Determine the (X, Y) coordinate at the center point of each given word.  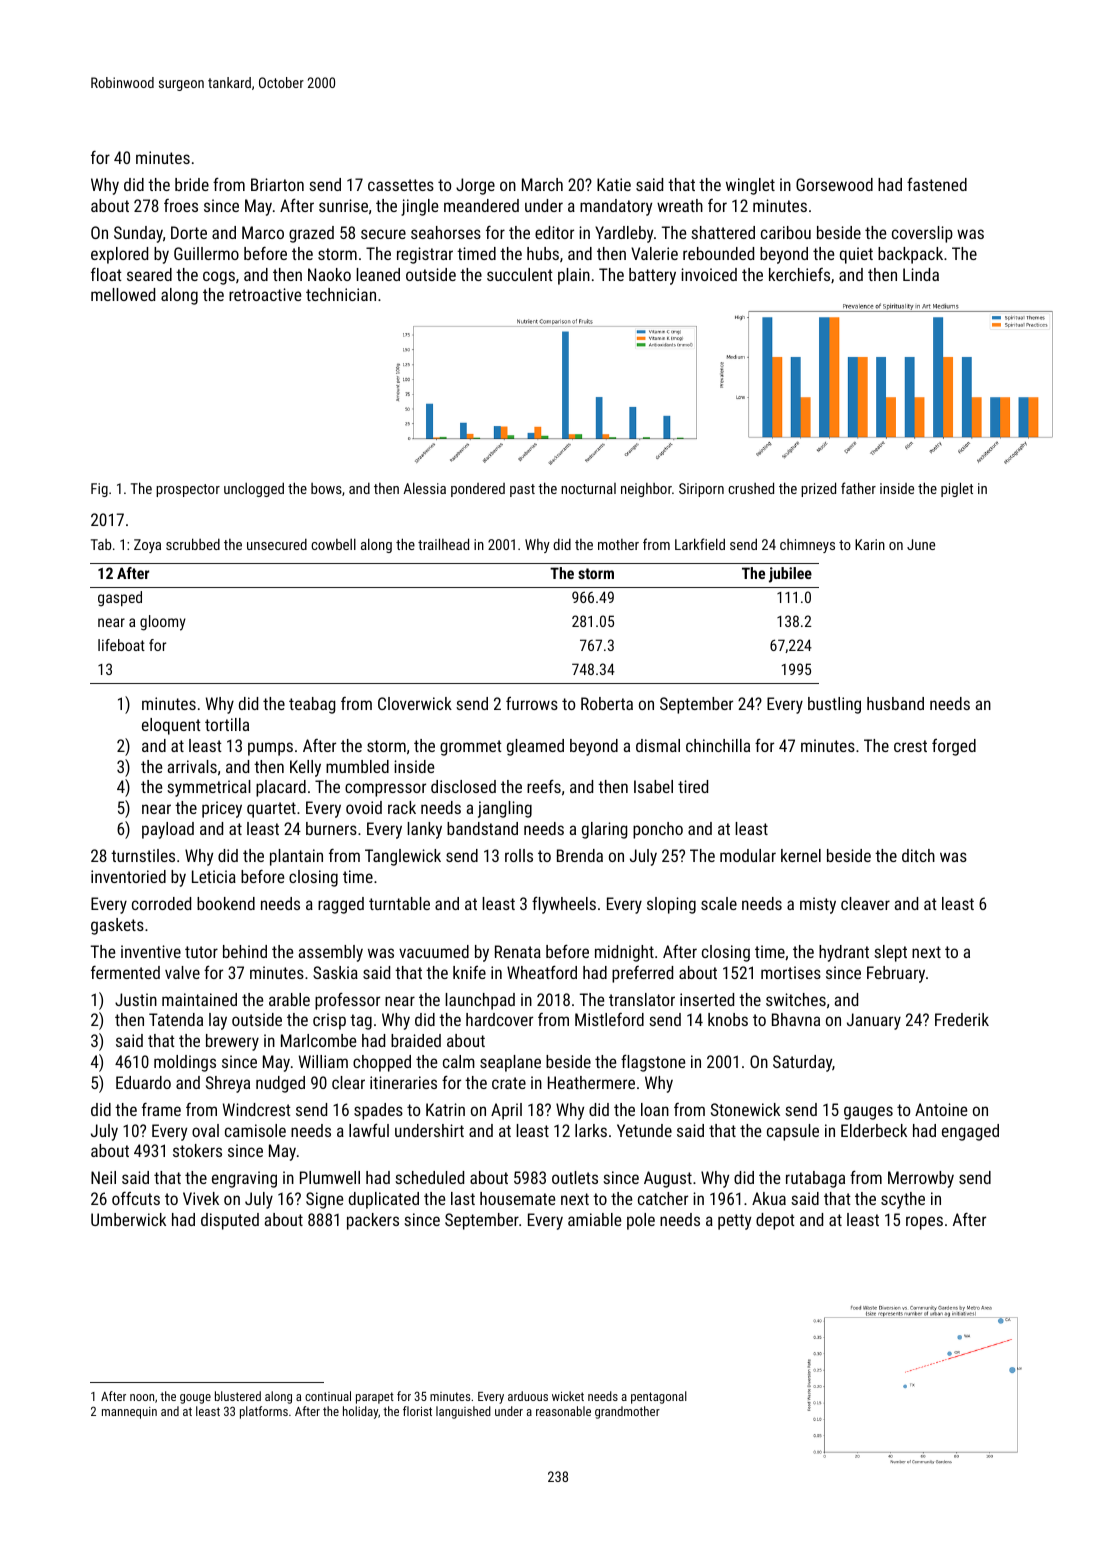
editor (554, 232)
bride (192, 184)
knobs (728, 1019)
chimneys (807, 546)
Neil (103, 1177)
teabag (312, 705)
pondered (478, 490)
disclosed (463, 786)
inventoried (128, 876)
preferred (642, 974)
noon (142, 1397)
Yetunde (644, 1130)
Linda (921, 274)
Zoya (147, 546)
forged (954, 747)
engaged (970, 1132)
